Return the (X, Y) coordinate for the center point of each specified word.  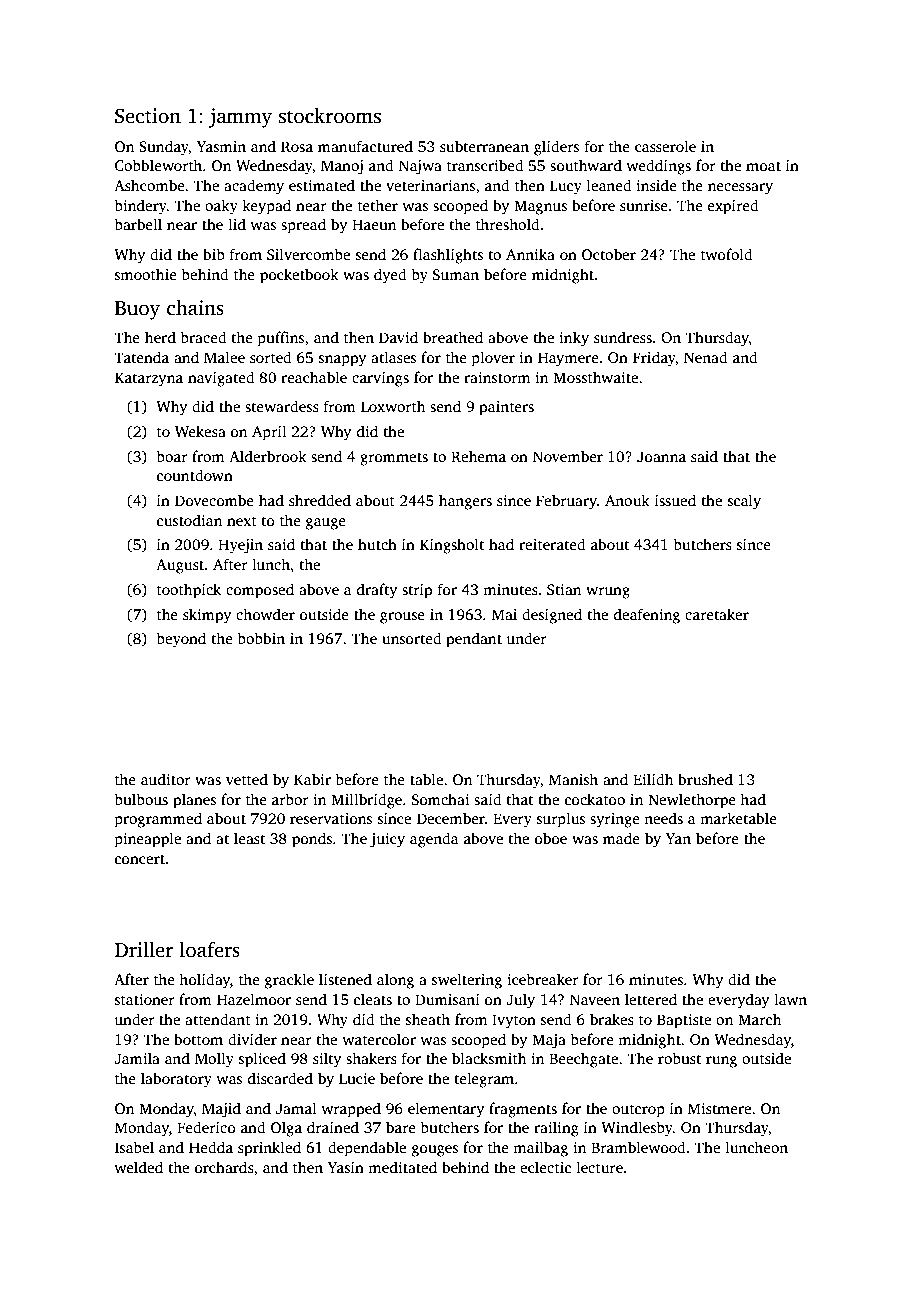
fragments (523, 1110)
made (621, 838)
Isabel (134, 1147)
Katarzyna (149, 379)
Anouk (627, 500)
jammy (240, 118)
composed (260, 591)
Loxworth (393, 406)
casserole (665, 146)
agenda (434, 840)
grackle (289, 981)
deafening (647, 616)
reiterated (552, 544)
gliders (556, 148)
